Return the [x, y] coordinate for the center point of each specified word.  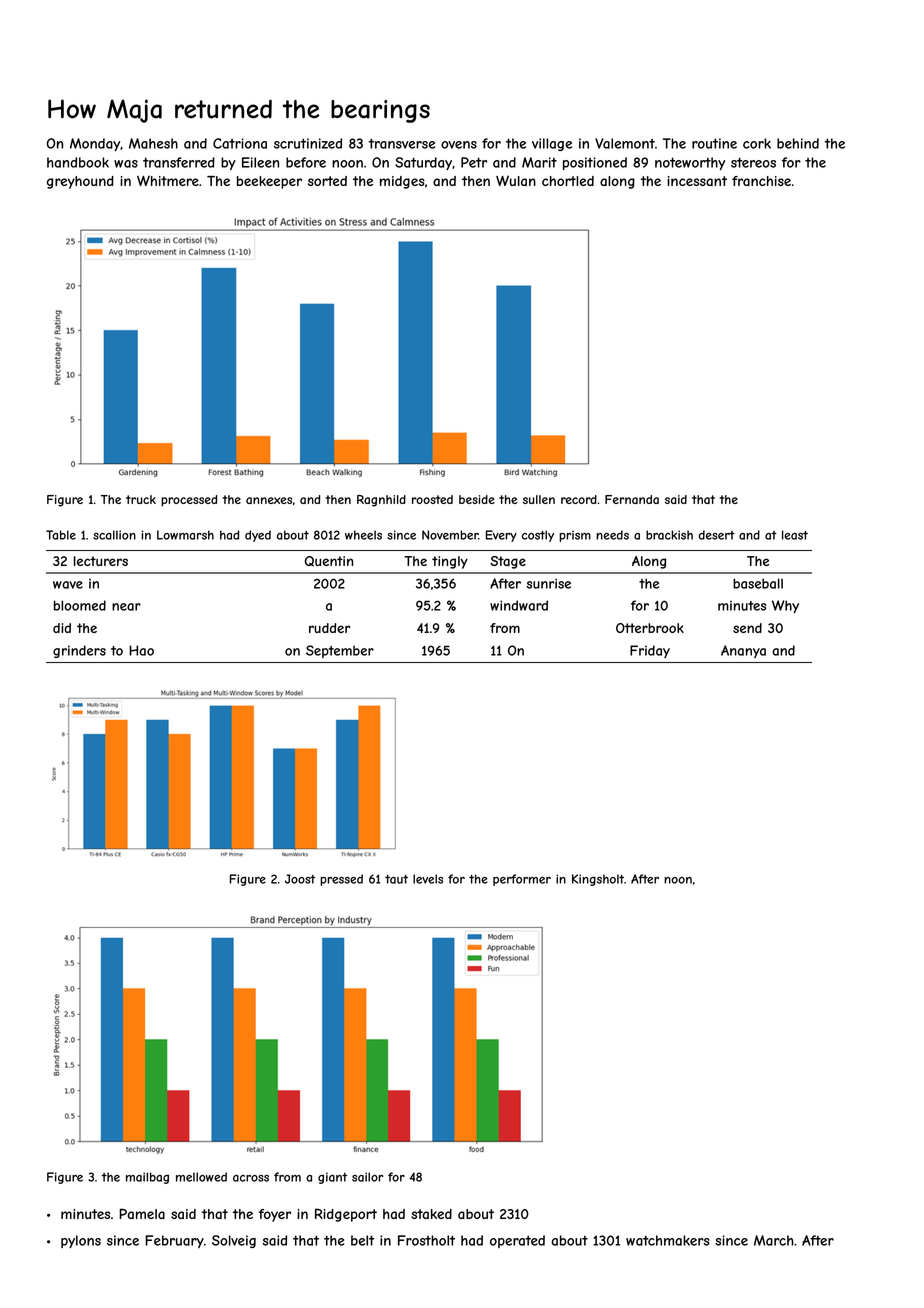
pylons [81, 1241]
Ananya [743, 651]
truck [141, 499]
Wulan [516, 180]
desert [717, 535]
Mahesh [153, 143]
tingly [450, 562]
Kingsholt [598, 880]
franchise [761, 181]
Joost [300, 879]
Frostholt [426, 1240]
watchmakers [668, 1240]
